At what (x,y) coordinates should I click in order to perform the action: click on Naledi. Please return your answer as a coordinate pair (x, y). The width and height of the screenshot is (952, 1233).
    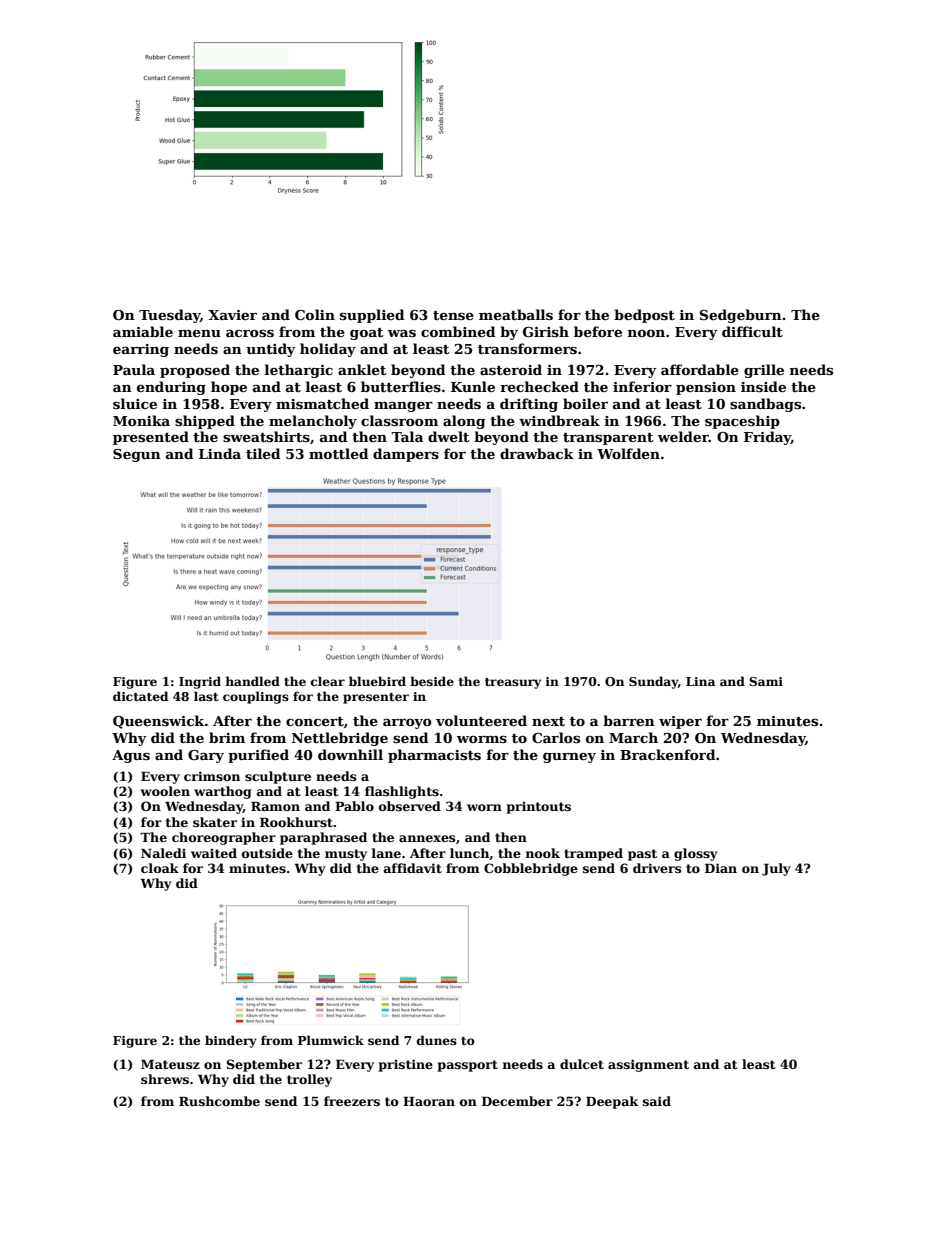
    Looking at the image, I should click on (163, 853).
